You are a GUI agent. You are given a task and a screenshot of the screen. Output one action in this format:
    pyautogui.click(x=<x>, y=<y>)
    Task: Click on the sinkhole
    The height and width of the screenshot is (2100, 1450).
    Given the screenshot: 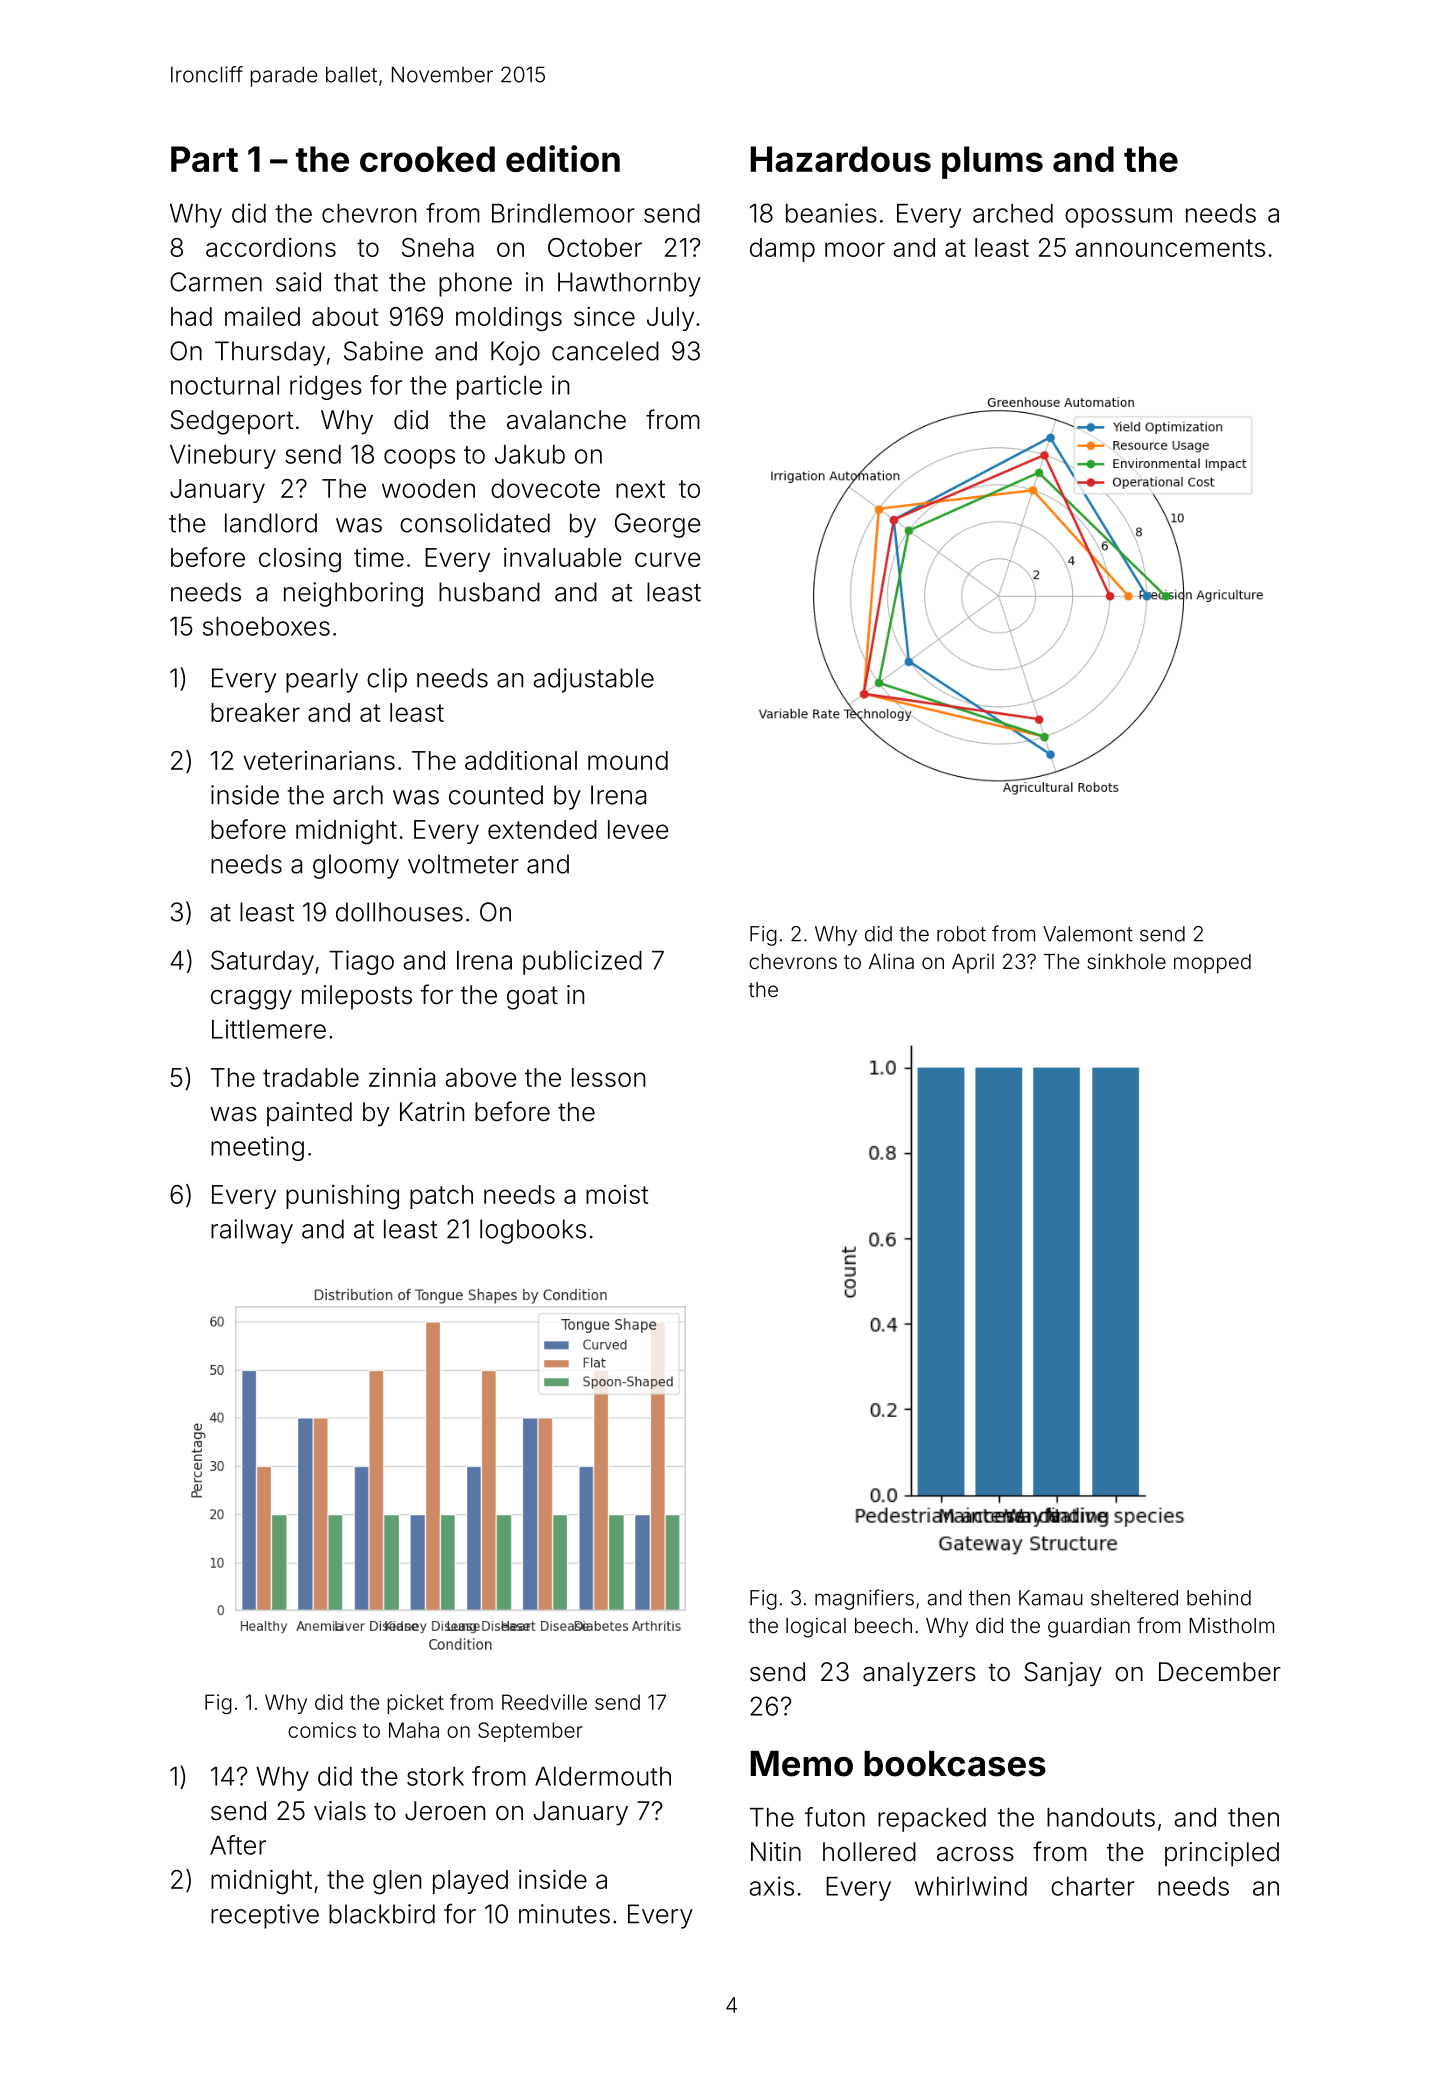 What is the action you would take?
    pyautogui.click(x=1126, y=961)
